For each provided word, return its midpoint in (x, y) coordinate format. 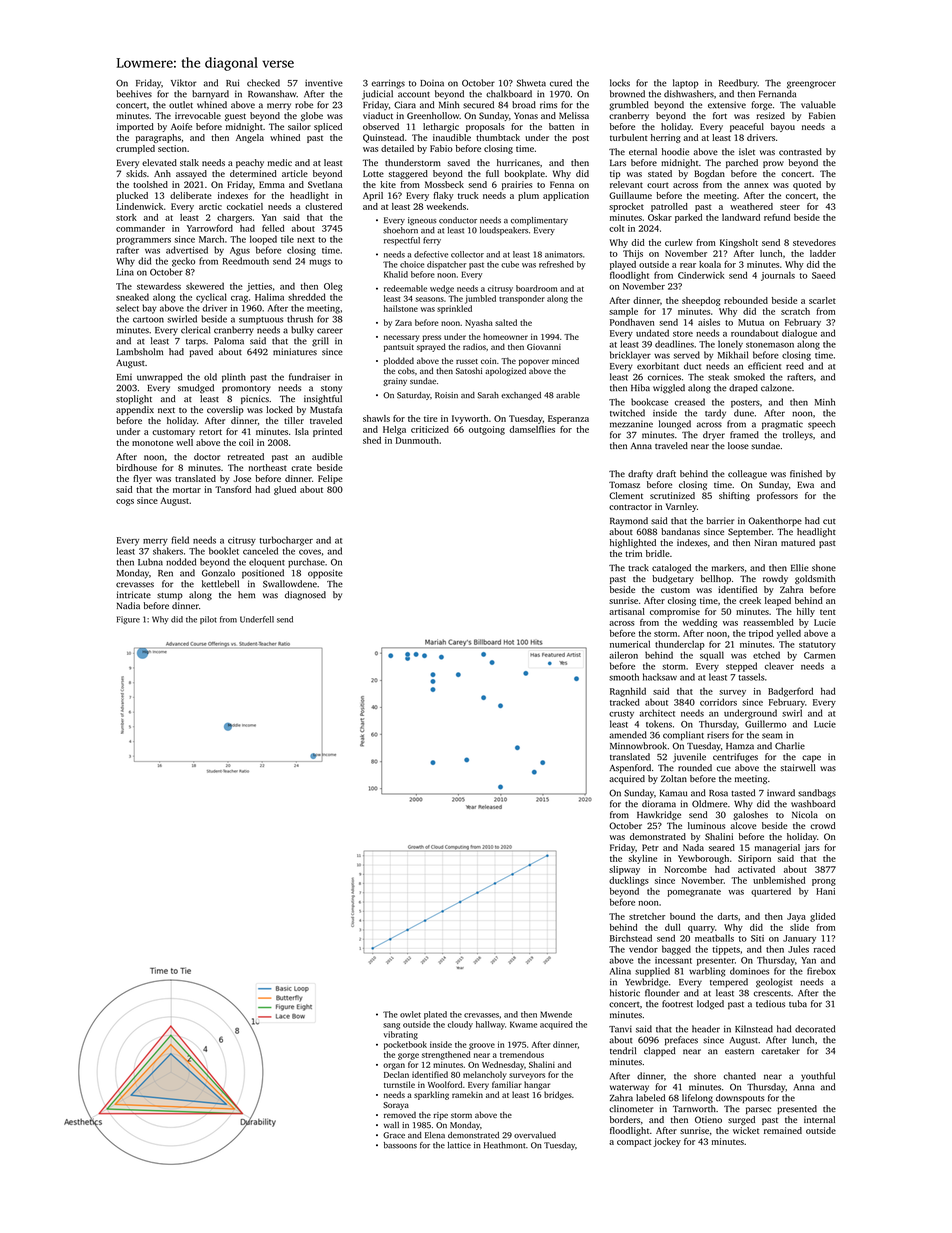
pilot (208, 620)
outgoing (487, 430)
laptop (685, 84)
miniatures (295, 351)
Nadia (128, 605)
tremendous (522, 1054)
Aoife (181, 126)
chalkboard (509, 94)
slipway (624, 870)
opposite (325, 574)
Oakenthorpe (775, 521)
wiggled (669, 389)
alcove (743, 825)
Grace (394, 1135)
